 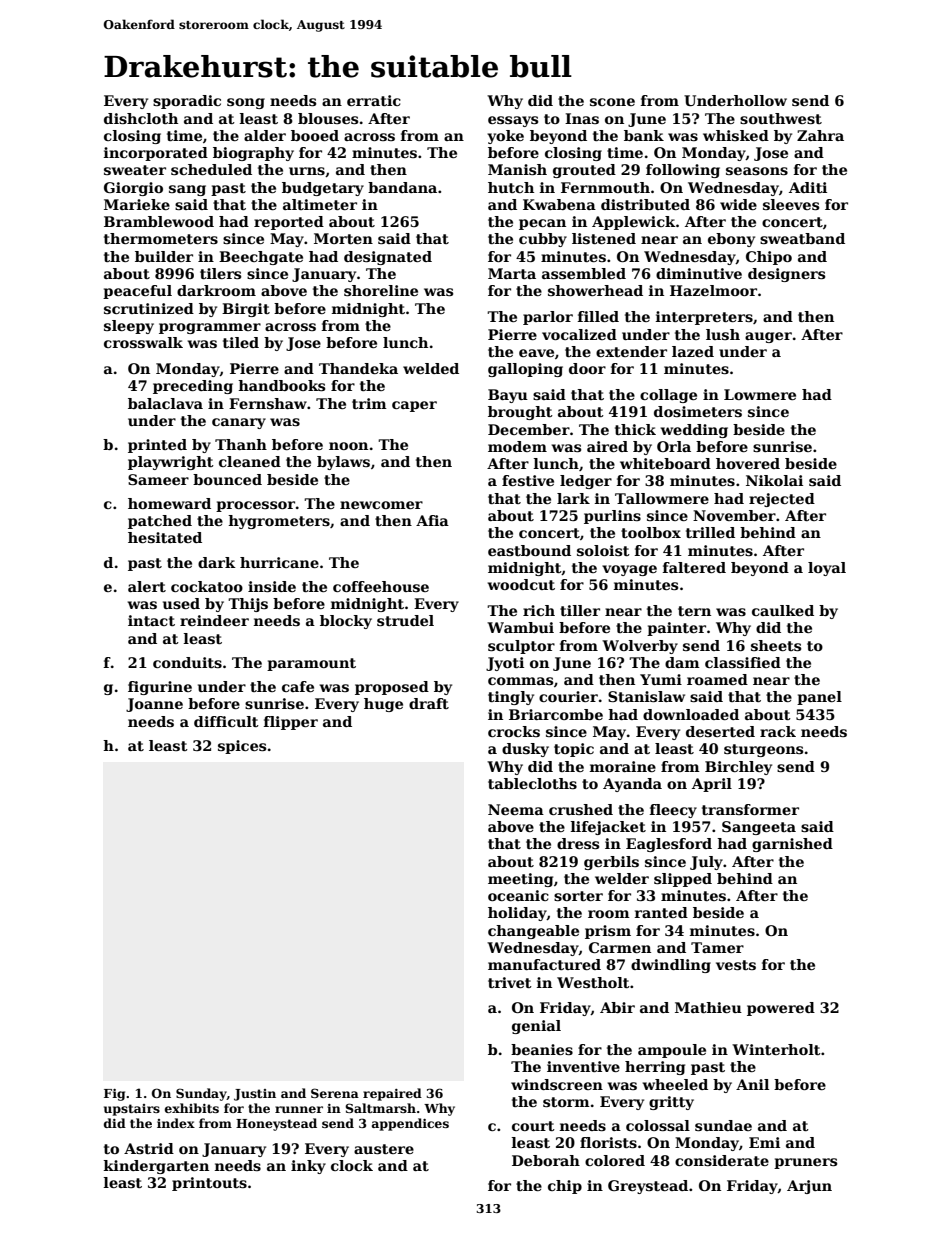 What do you see at coordinates (165, 403) in the screenshot?
I see `balaclava` at bounding box center [165, 403].
